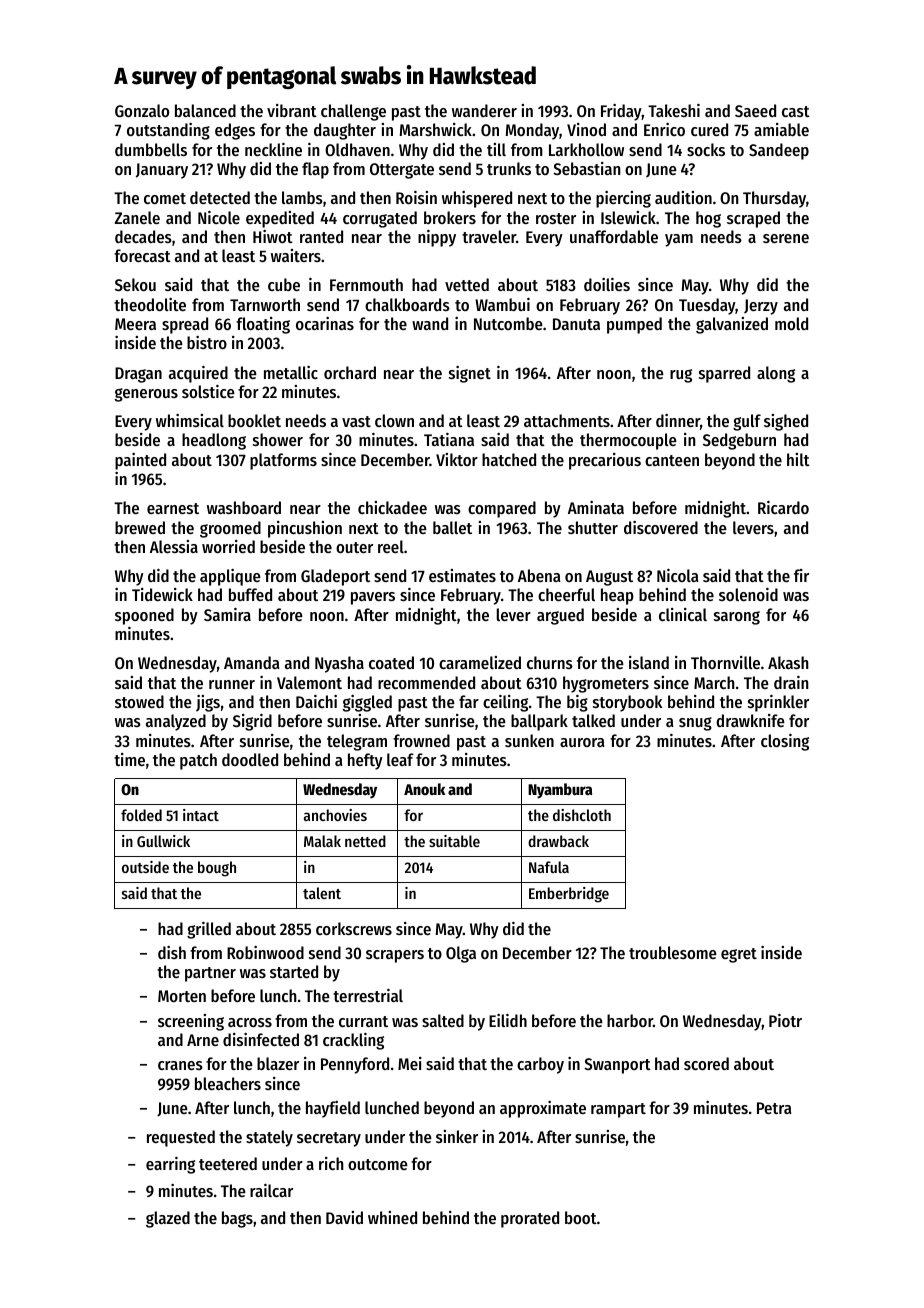  I want to click on drawback, so click(558, 841).
